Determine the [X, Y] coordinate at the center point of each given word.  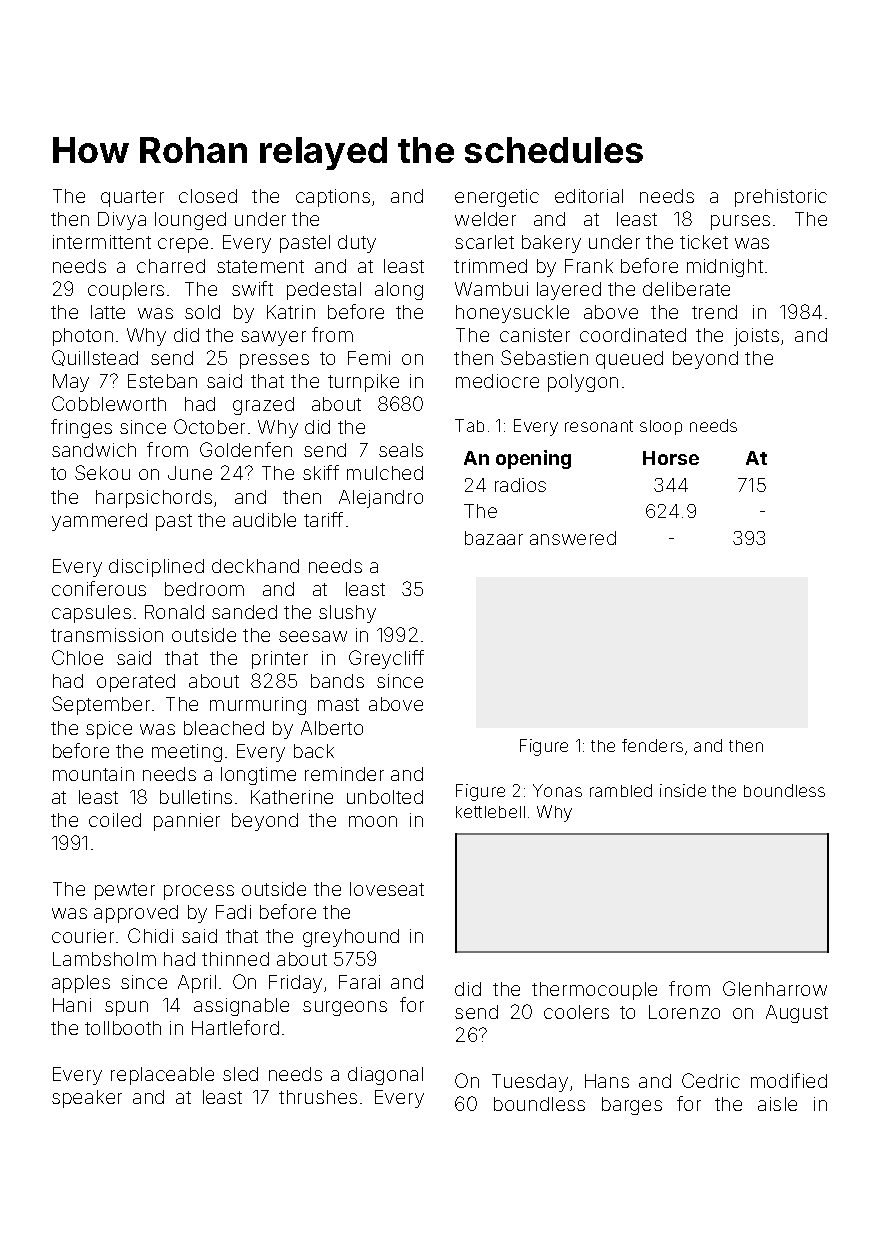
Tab [469, 425]
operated [136, 683]
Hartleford [235, 1027]
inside [683, 790]
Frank [589, 266]
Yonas [557, 790]
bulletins [196, 797]
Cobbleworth [109, 403]
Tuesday [530, 1083]
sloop [661, 427]
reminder [344, 774]
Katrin [291, 312]
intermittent [102, 242]
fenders [652, 745]
